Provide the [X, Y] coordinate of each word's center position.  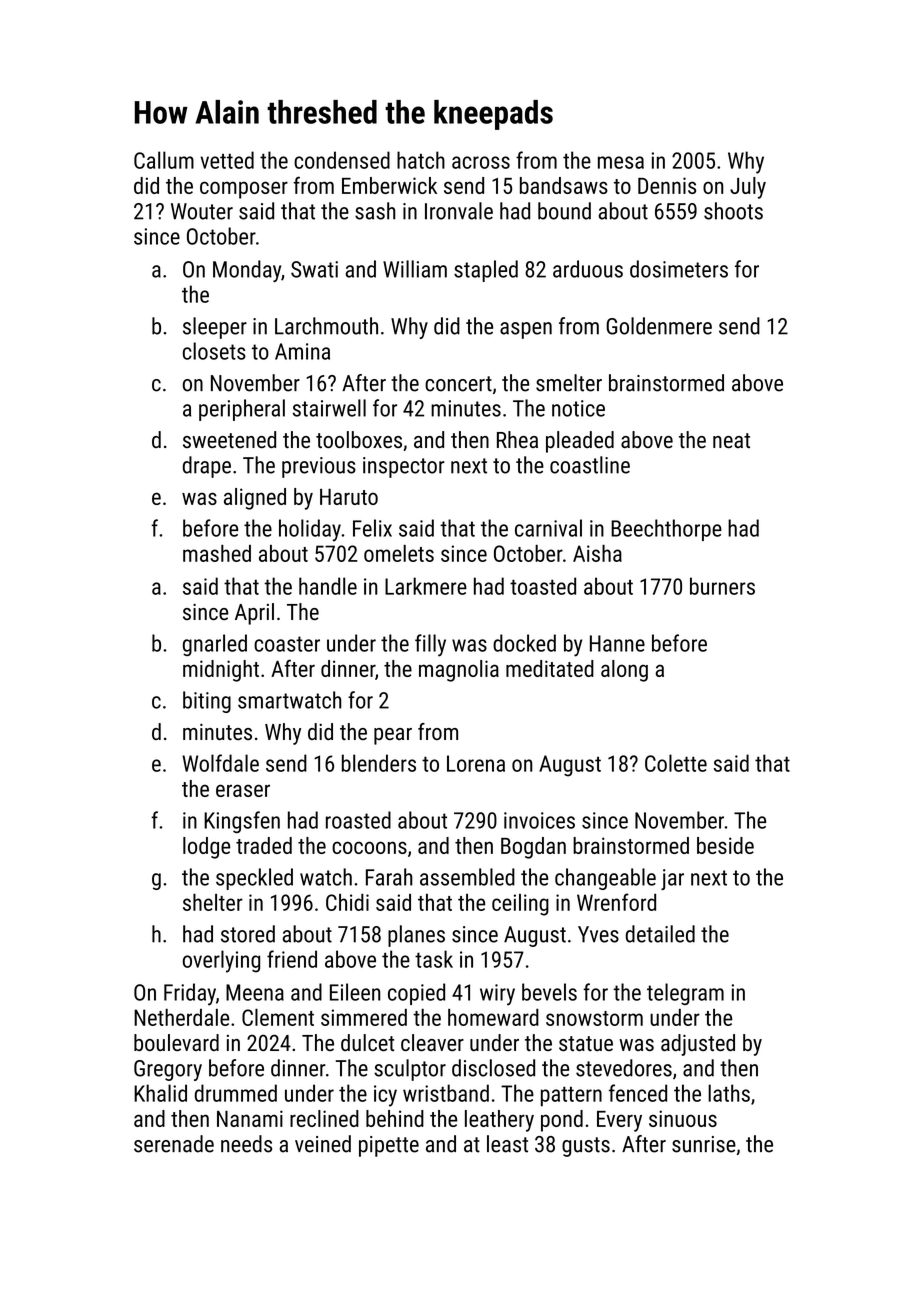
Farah [389, 877]
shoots [733, 211]
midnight [221, 671]
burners [722, 586]
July [748, 188]
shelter [213, 902]
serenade [174, 1144]
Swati [314, 269]
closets [214, 351]
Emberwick [389, 185]
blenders [379, 763]
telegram [685, 994]
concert [458, 384]
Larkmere [426, 586]
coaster [287, 644]
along [624, 671]
